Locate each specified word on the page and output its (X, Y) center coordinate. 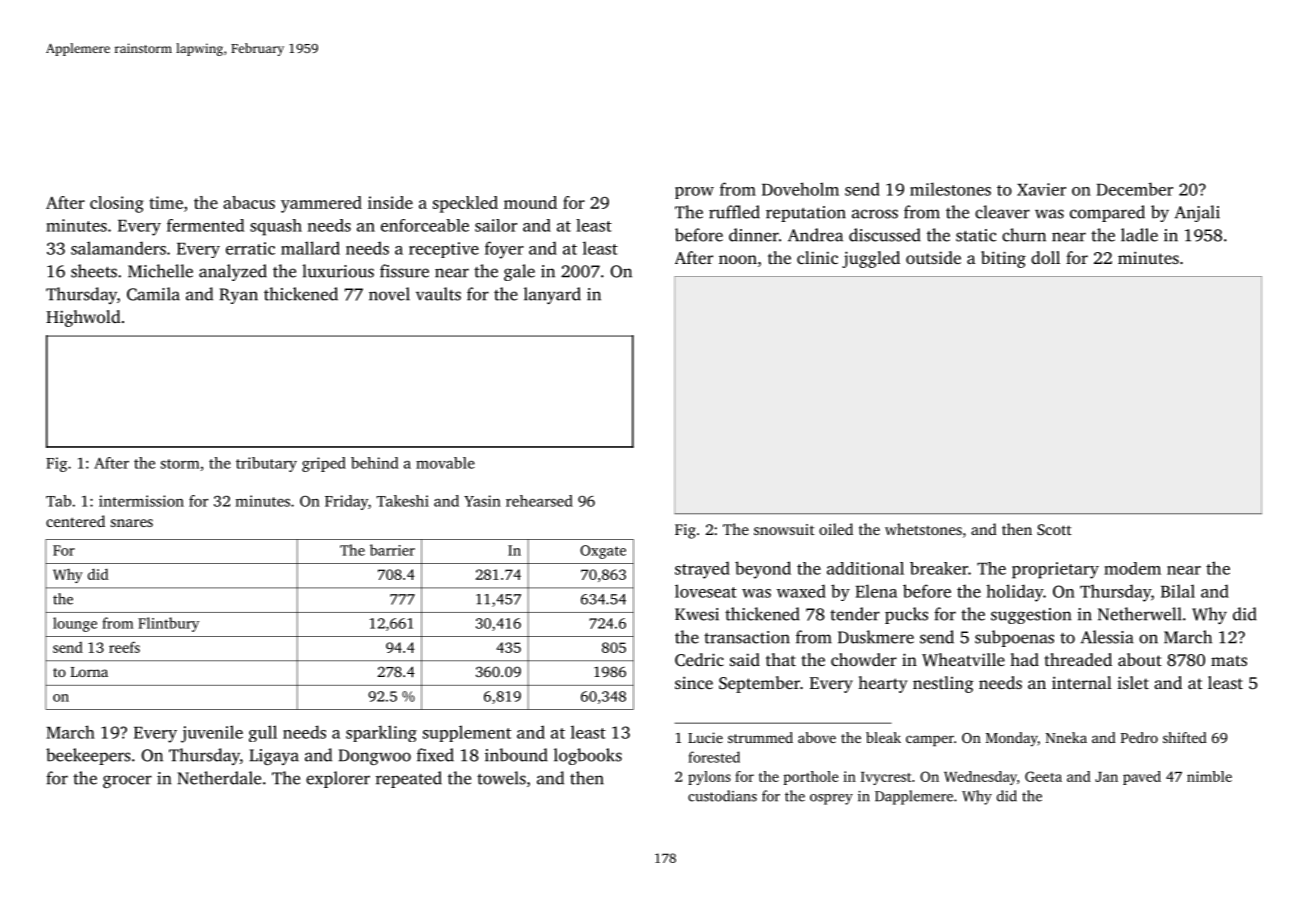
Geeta (1043, 776)
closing (117, 204)
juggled (871, 259)
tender (855, 614)
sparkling (381, 733)
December (1135, 189)
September (759, 684)
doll (1045, 257)
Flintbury (168, 624)
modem (1132, 568)
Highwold (83, 318)
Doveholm (800, 189)
